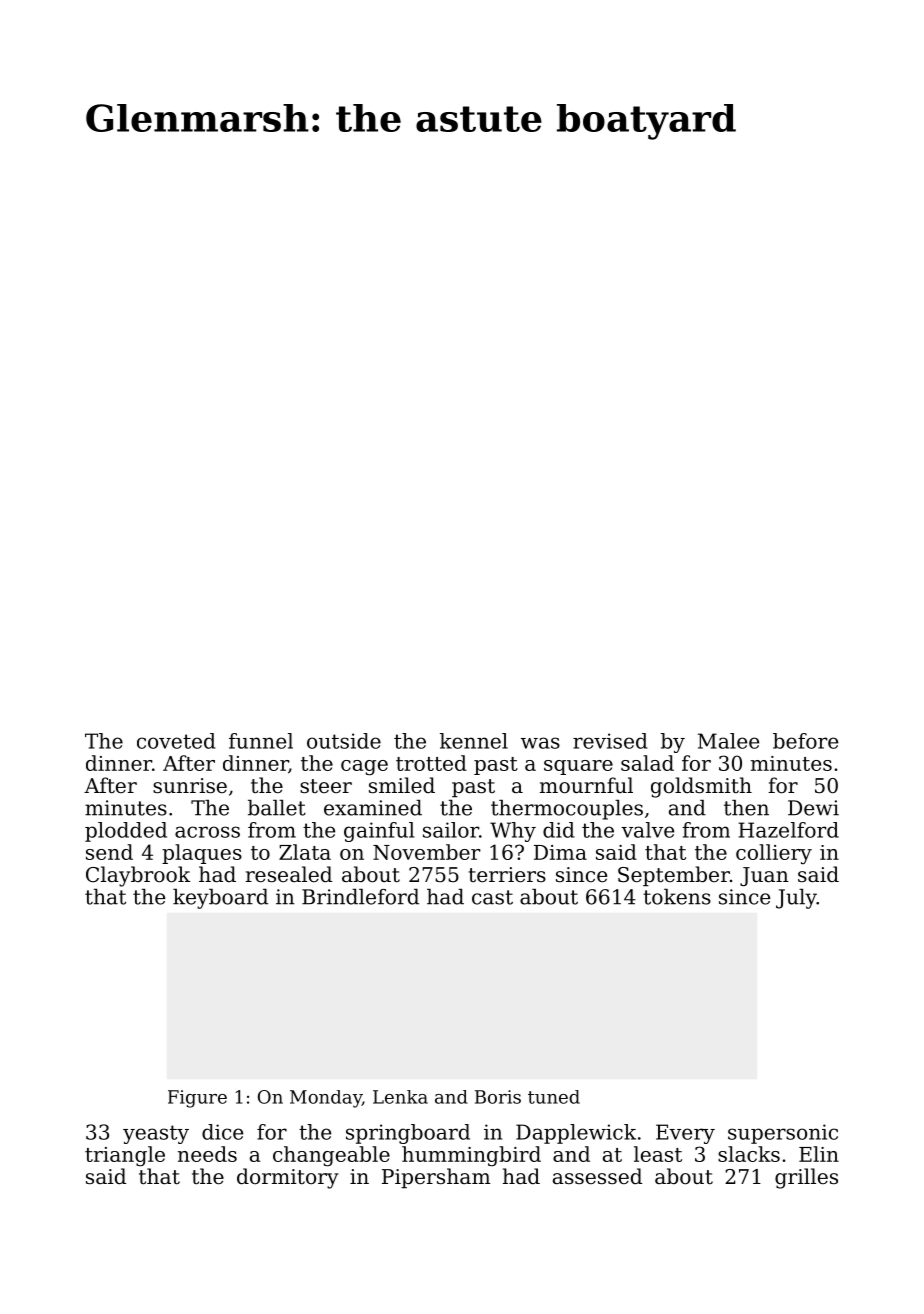 This screenshot has width=924, height=1314. Describe the element at coordinates (220, 899) in the screenshot. I see `keyboard` at that location.
